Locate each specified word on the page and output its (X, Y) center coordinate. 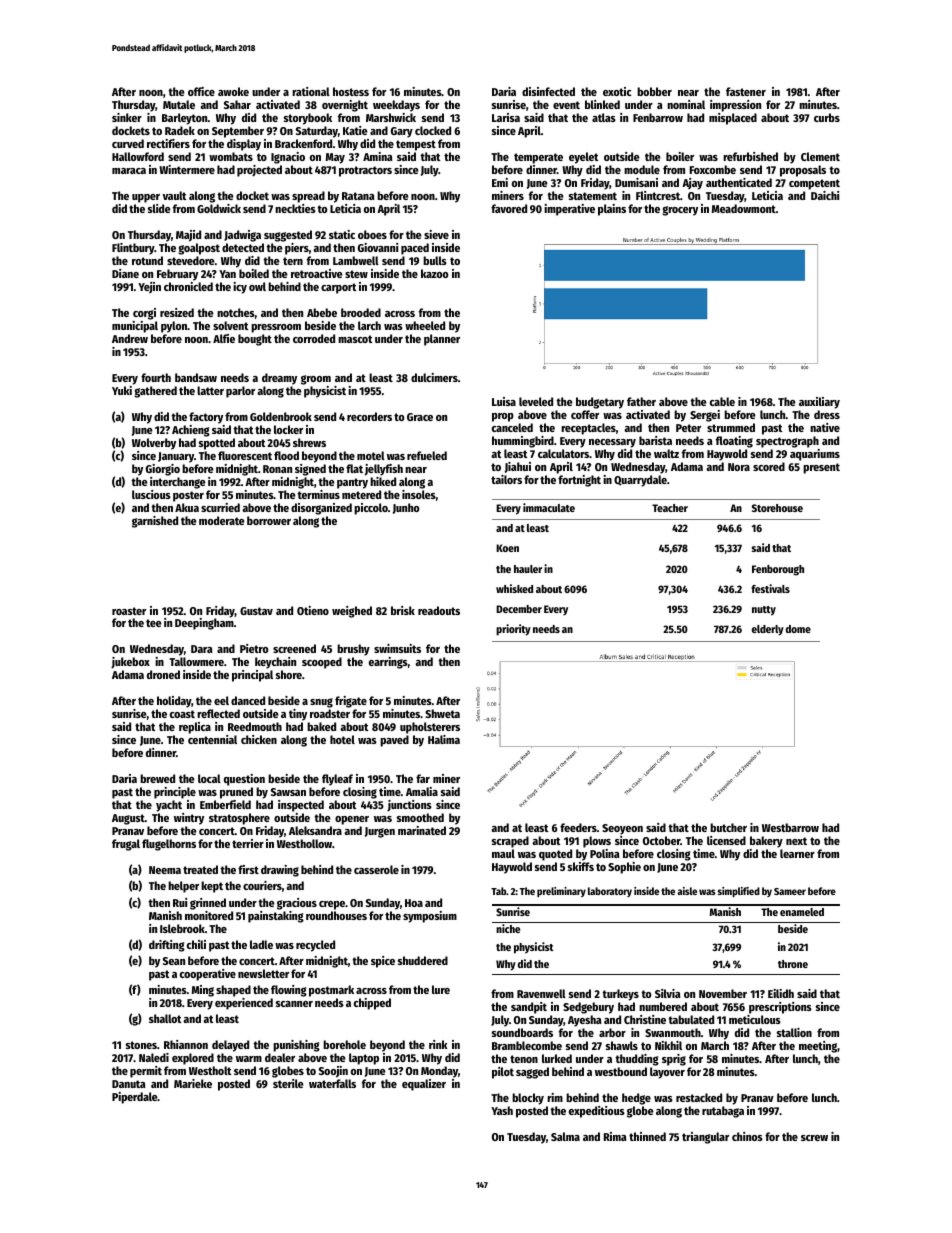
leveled (536, 401)
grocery (680, 211)
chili (196, 944)
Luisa (504, 401)
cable (722, 401)
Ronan (277, 469)
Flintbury (133, 249)
